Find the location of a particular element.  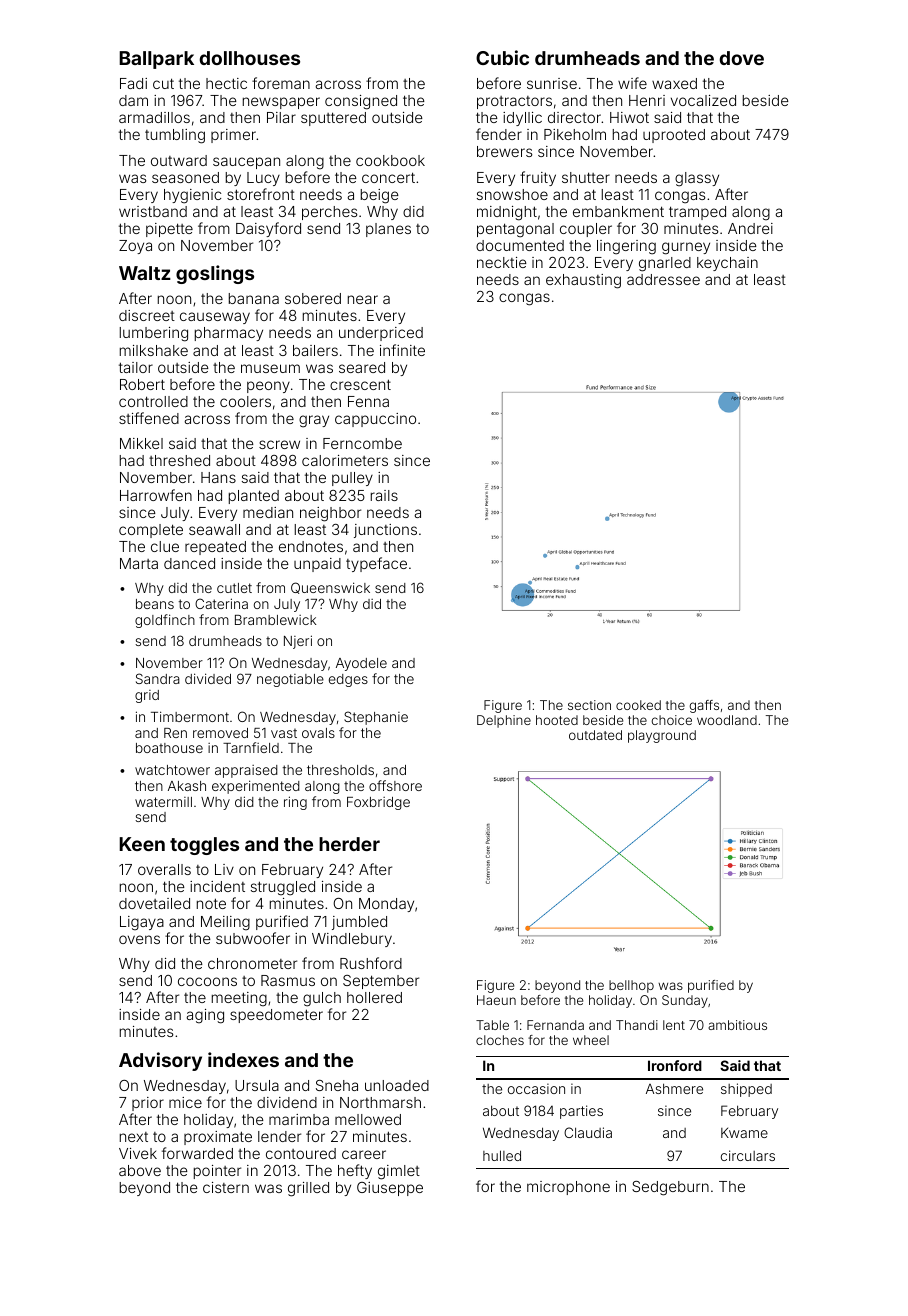

chronometer is located at coordinates (252, 963).
